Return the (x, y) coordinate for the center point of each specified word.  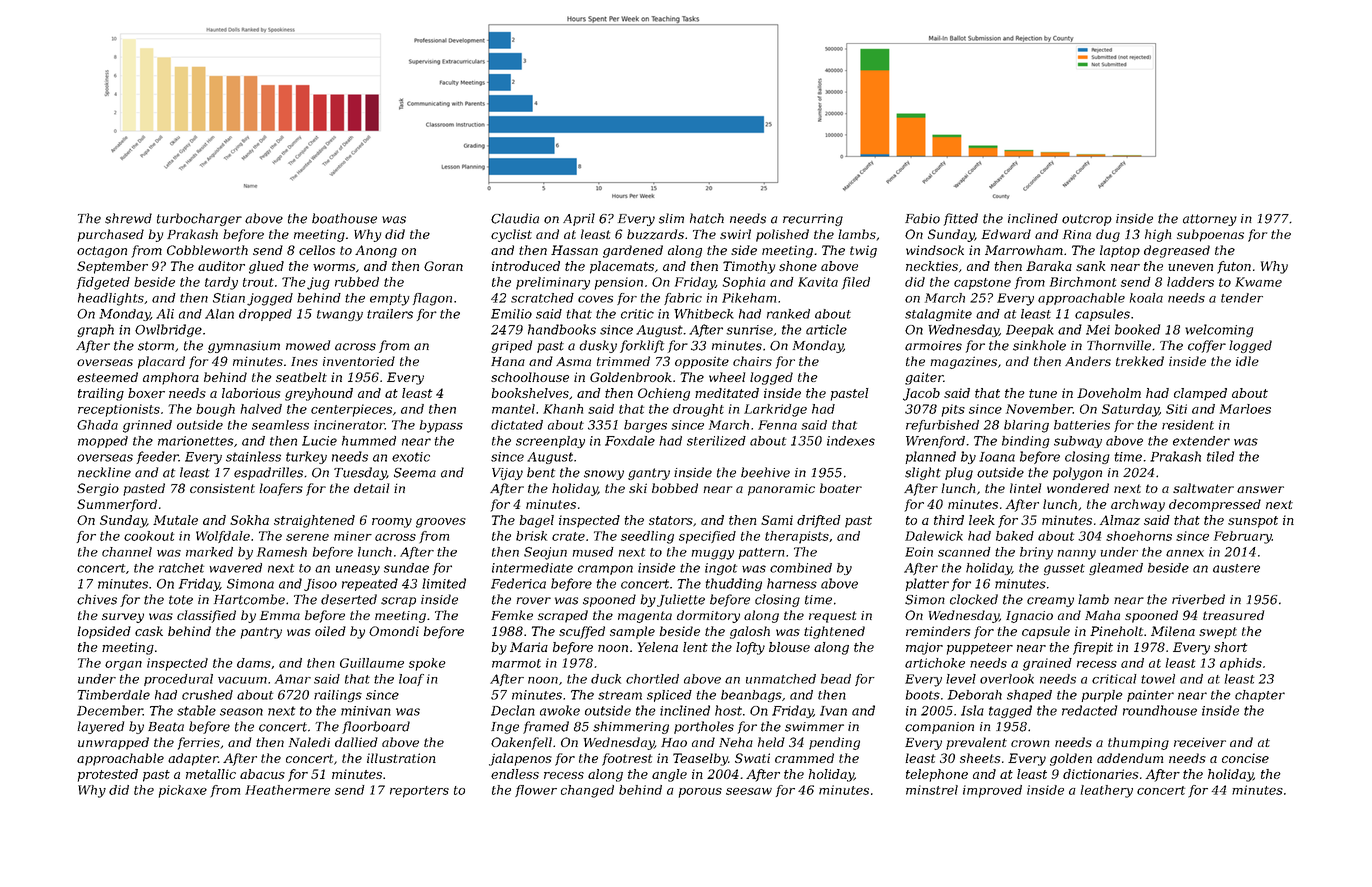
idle (1247, 361)
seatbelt (301, 377)
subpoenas (1210, 235)
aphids (1241, 664)
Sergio (98, 489)
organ (123, 666)
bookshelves (530, 393)
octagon (102, 252)
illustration (401, 758)
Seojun (545, 553)
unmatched (781, 679)
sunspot (1253, 522)
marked (209, 552)
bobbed (675, 488)
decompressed (1215, 505)
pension (619, 283)
